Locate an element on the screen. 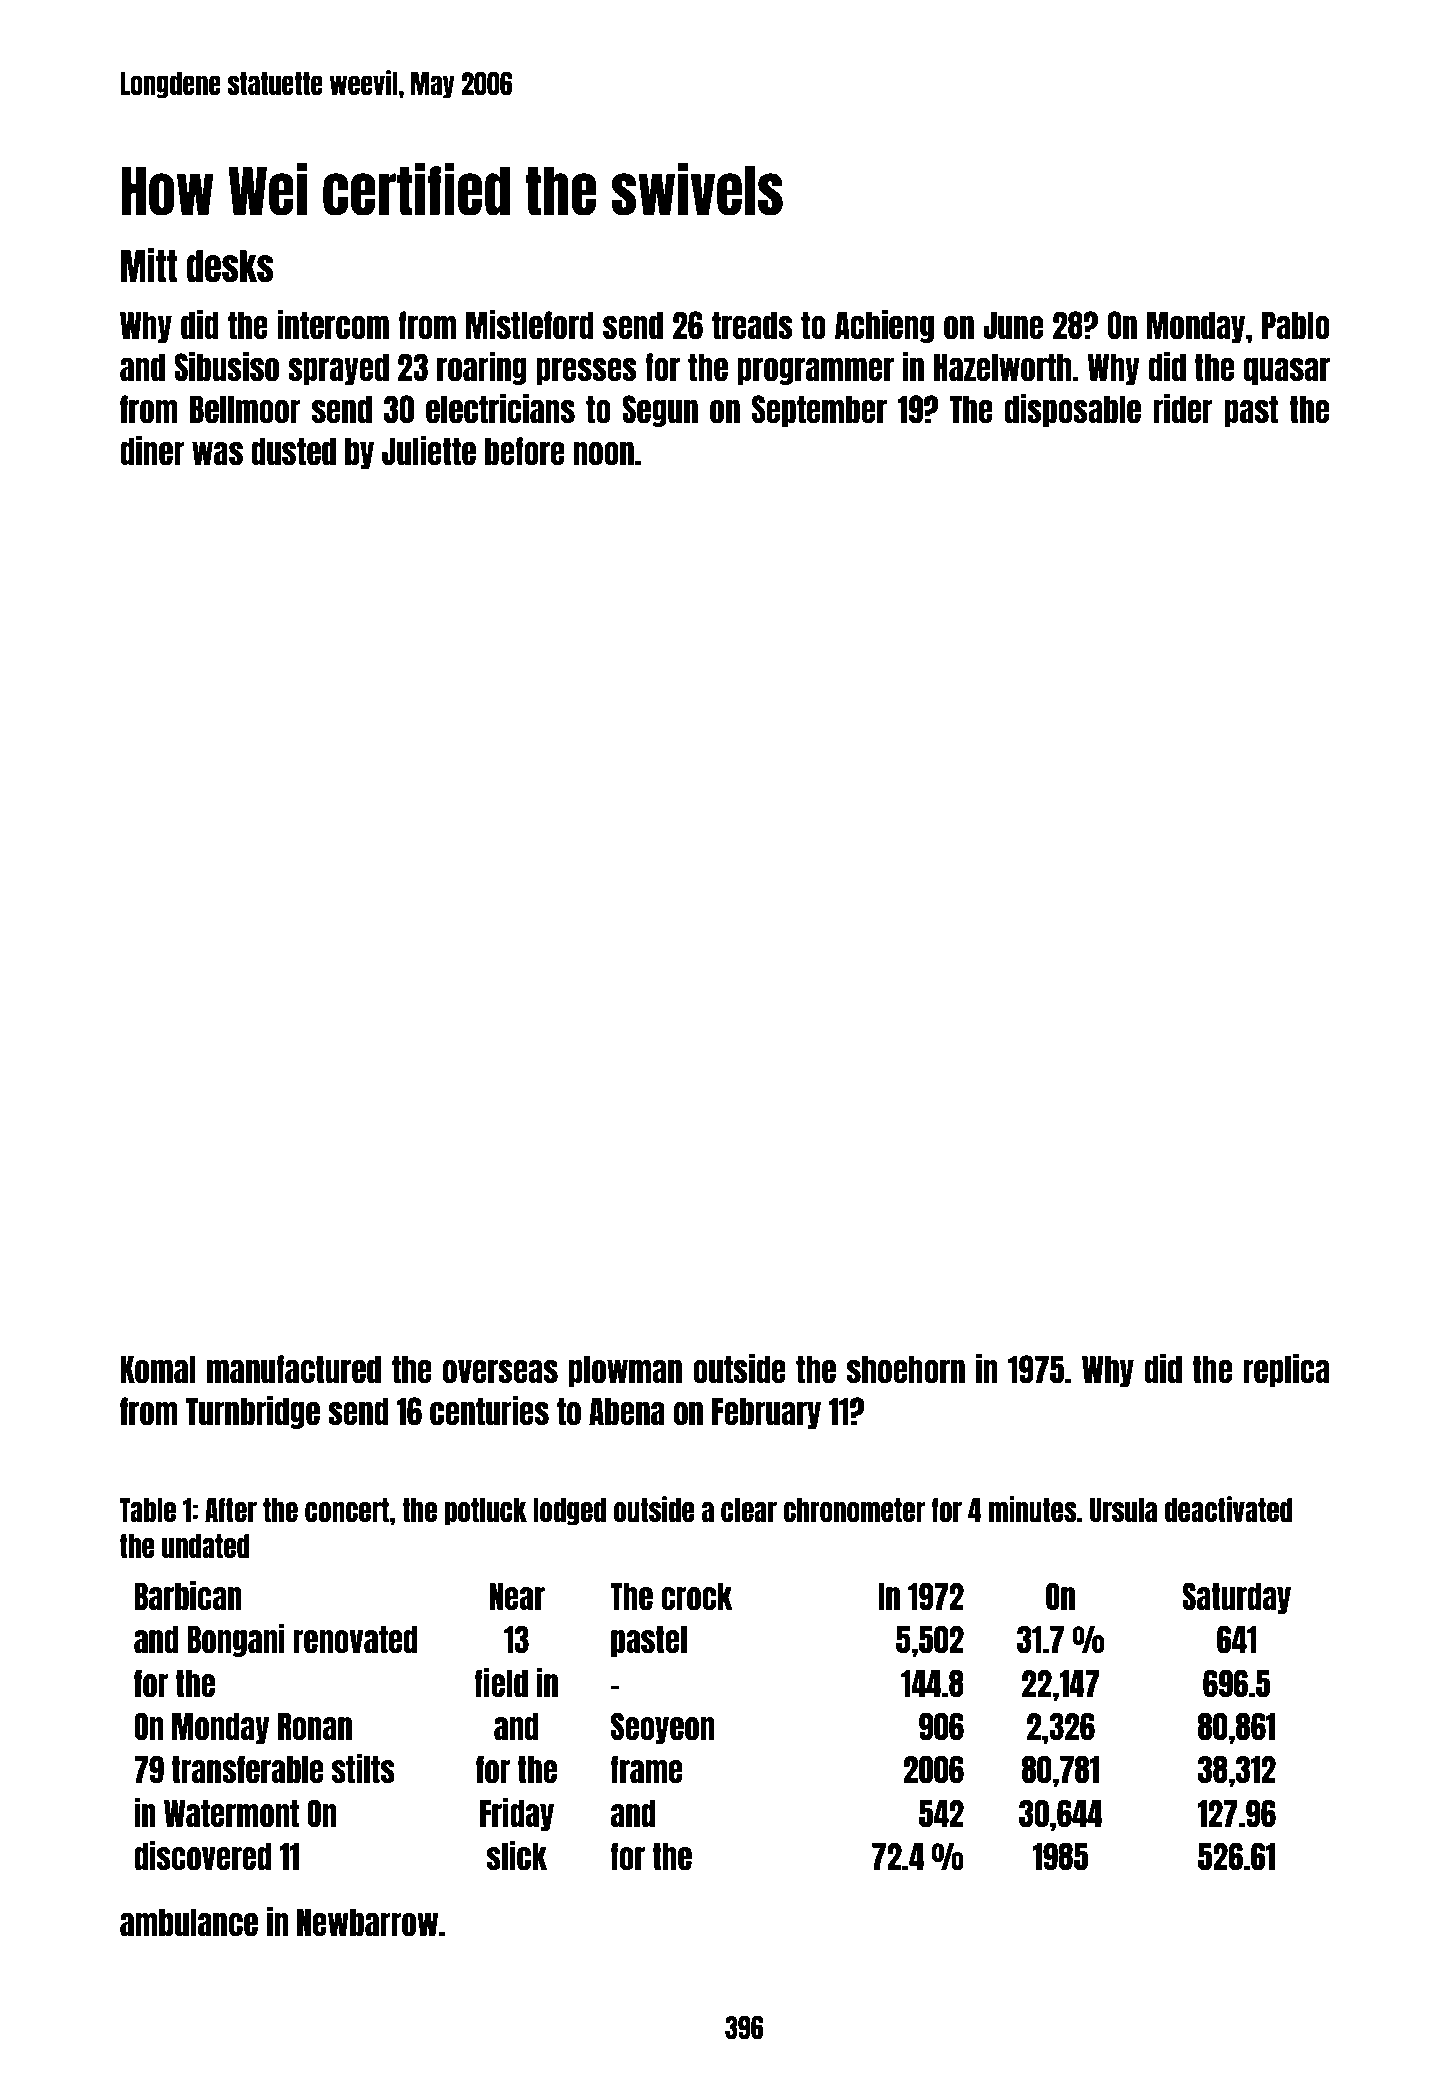 The height and width of the screenshot is (2100, 1450). plowman is located at coordinates (625, 1371).
